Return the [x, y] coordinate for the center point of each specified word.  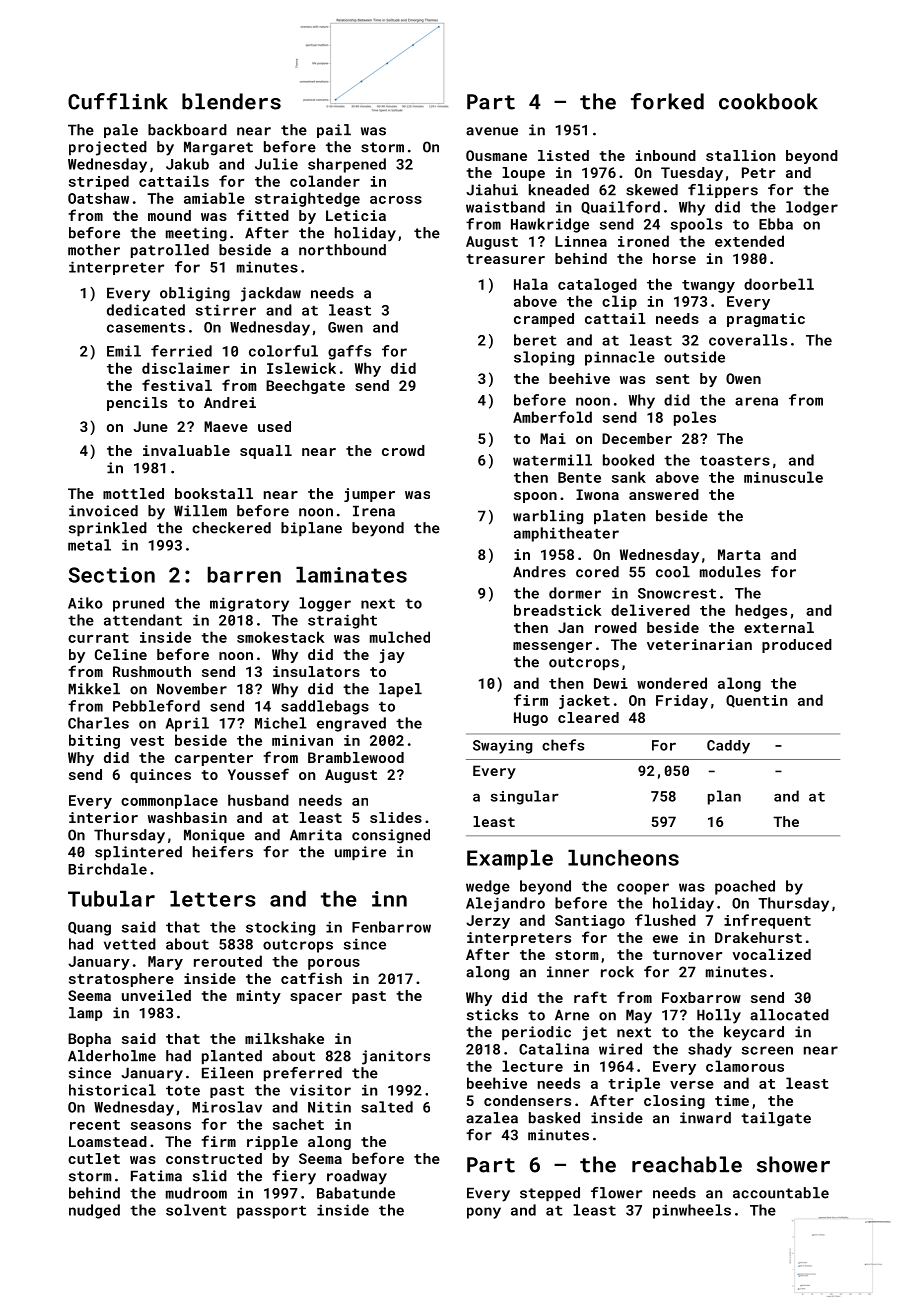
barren [244, 574]
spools [696, 225]
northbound [342, 250]
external [779, 627]
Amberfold [552, 417]
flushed [665, 920]
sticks [492, 1015]
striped [99, 182]
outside [694, 357]
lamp [86, 1014]
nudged [94, 1211]
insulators [316, 671]
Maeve [226, 426]
